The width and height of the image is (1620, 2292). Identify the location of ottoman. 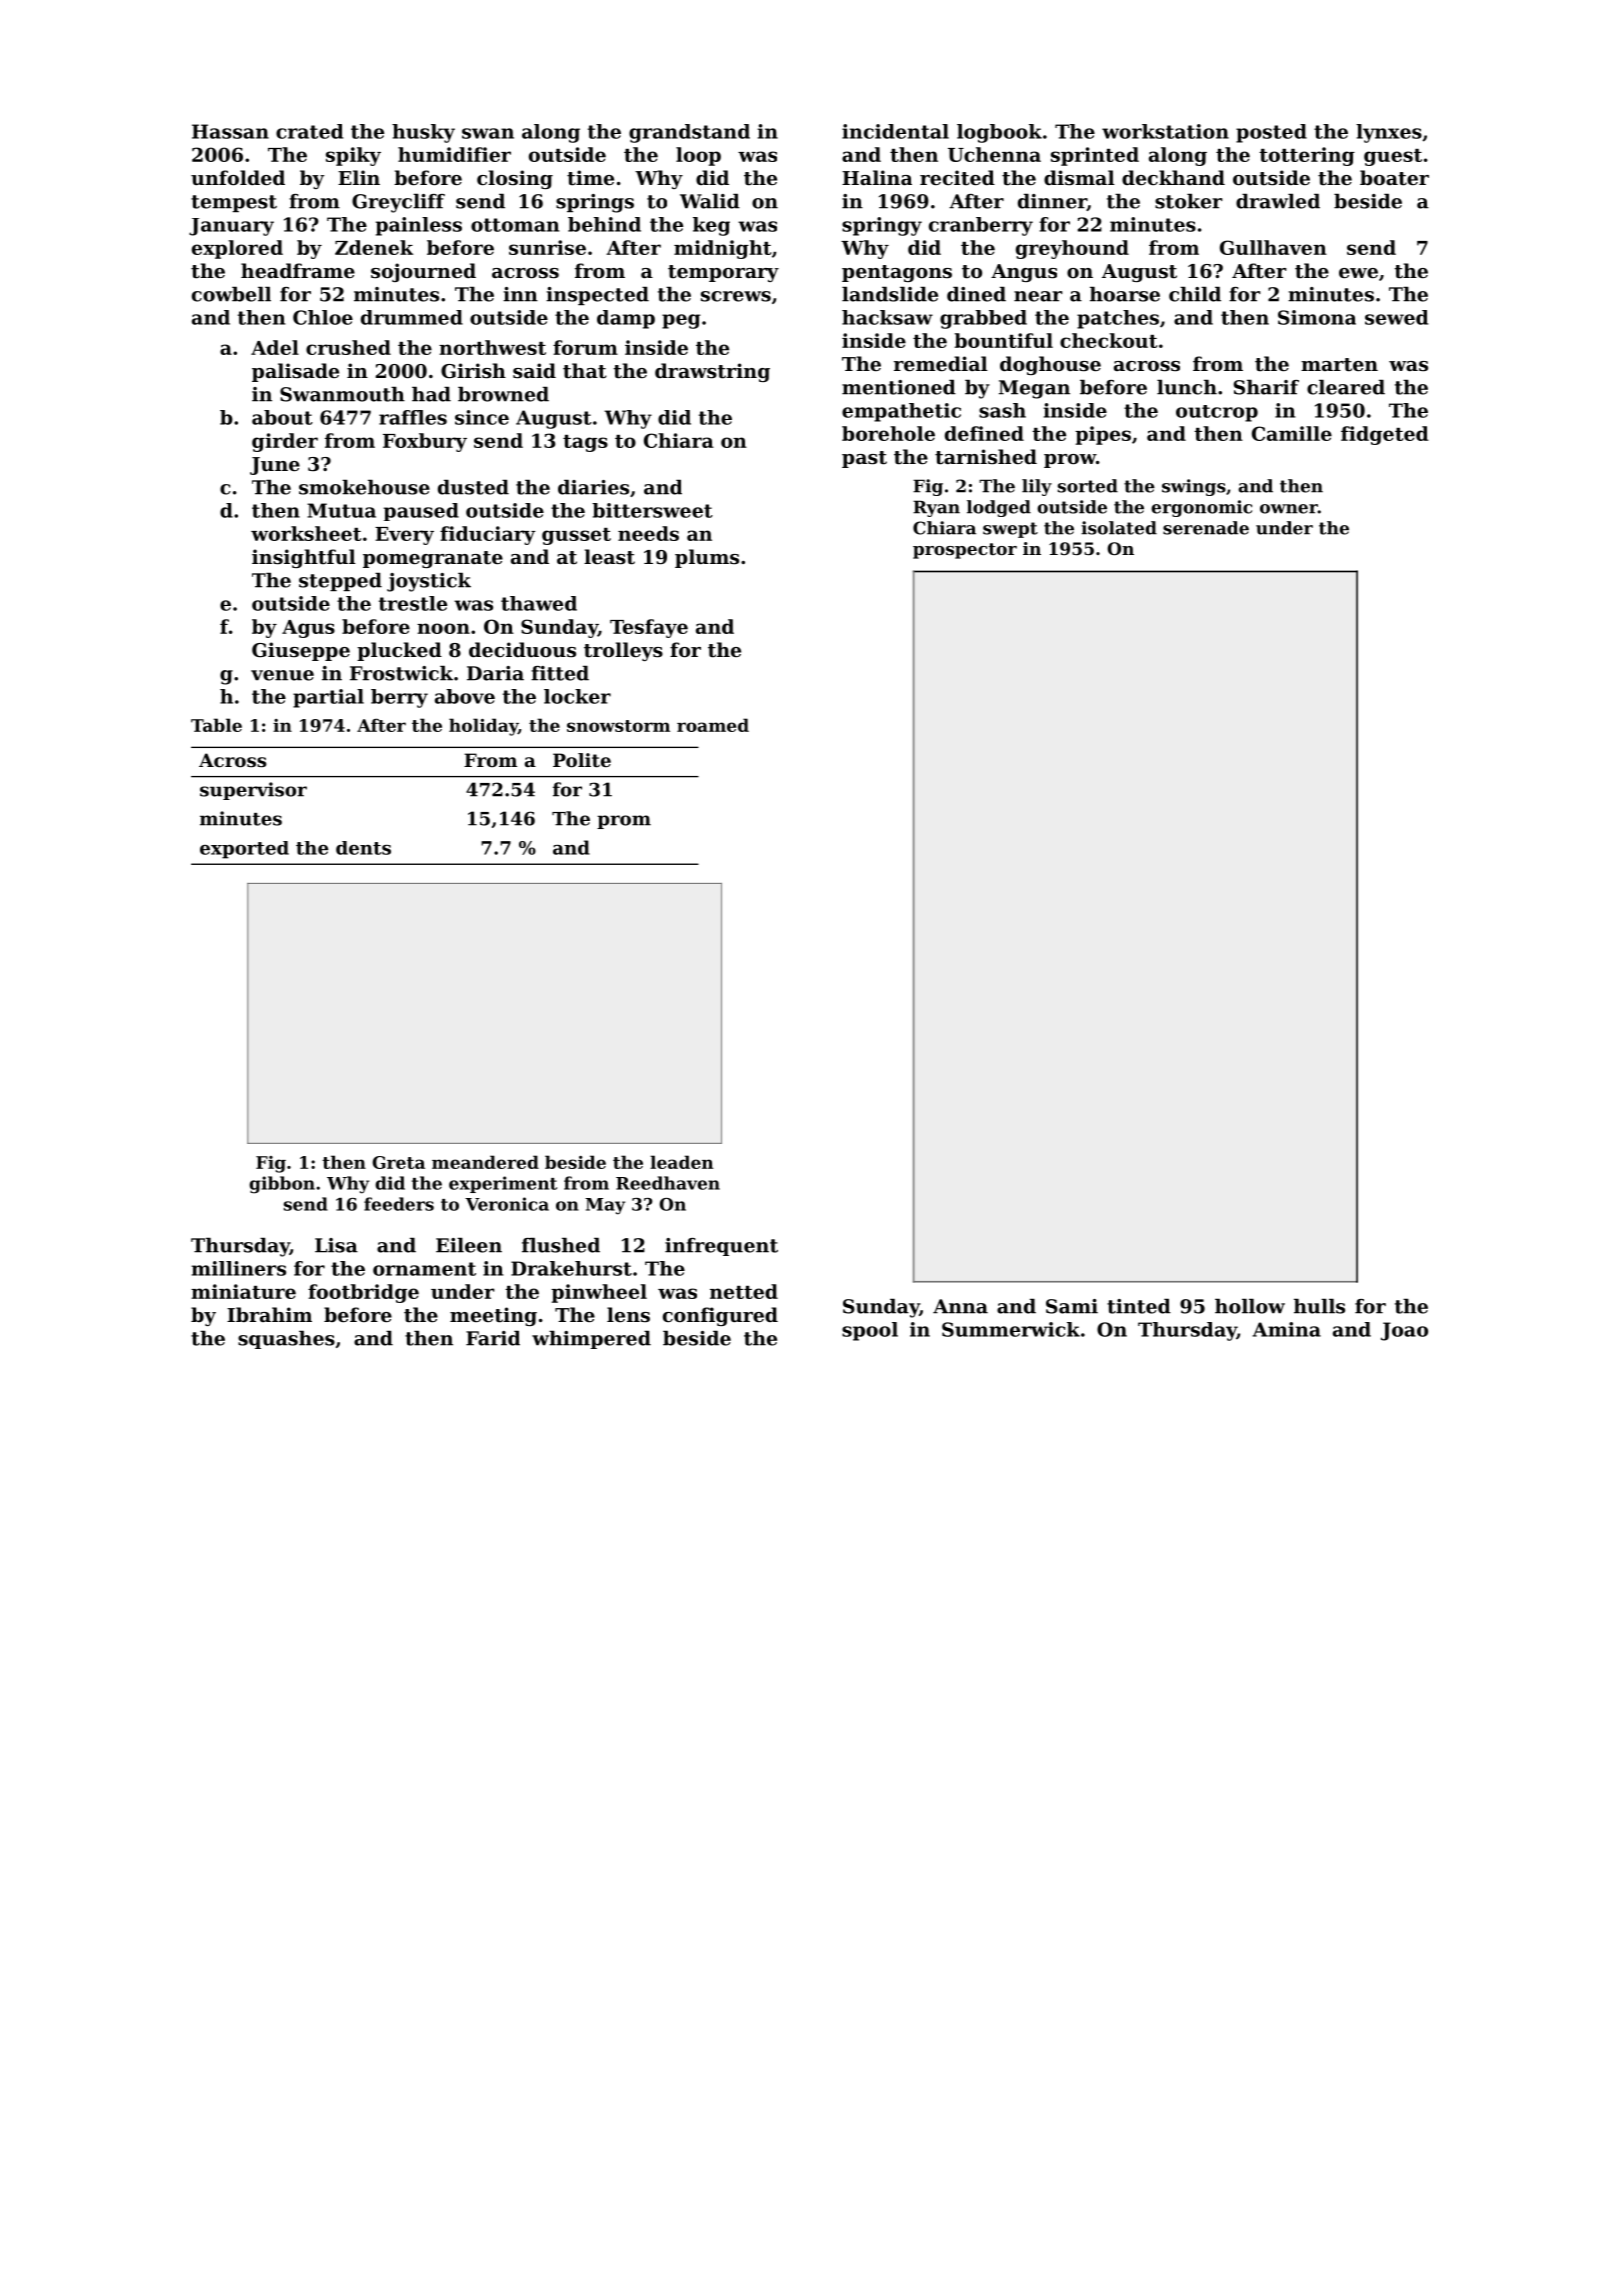
(515, 225).
